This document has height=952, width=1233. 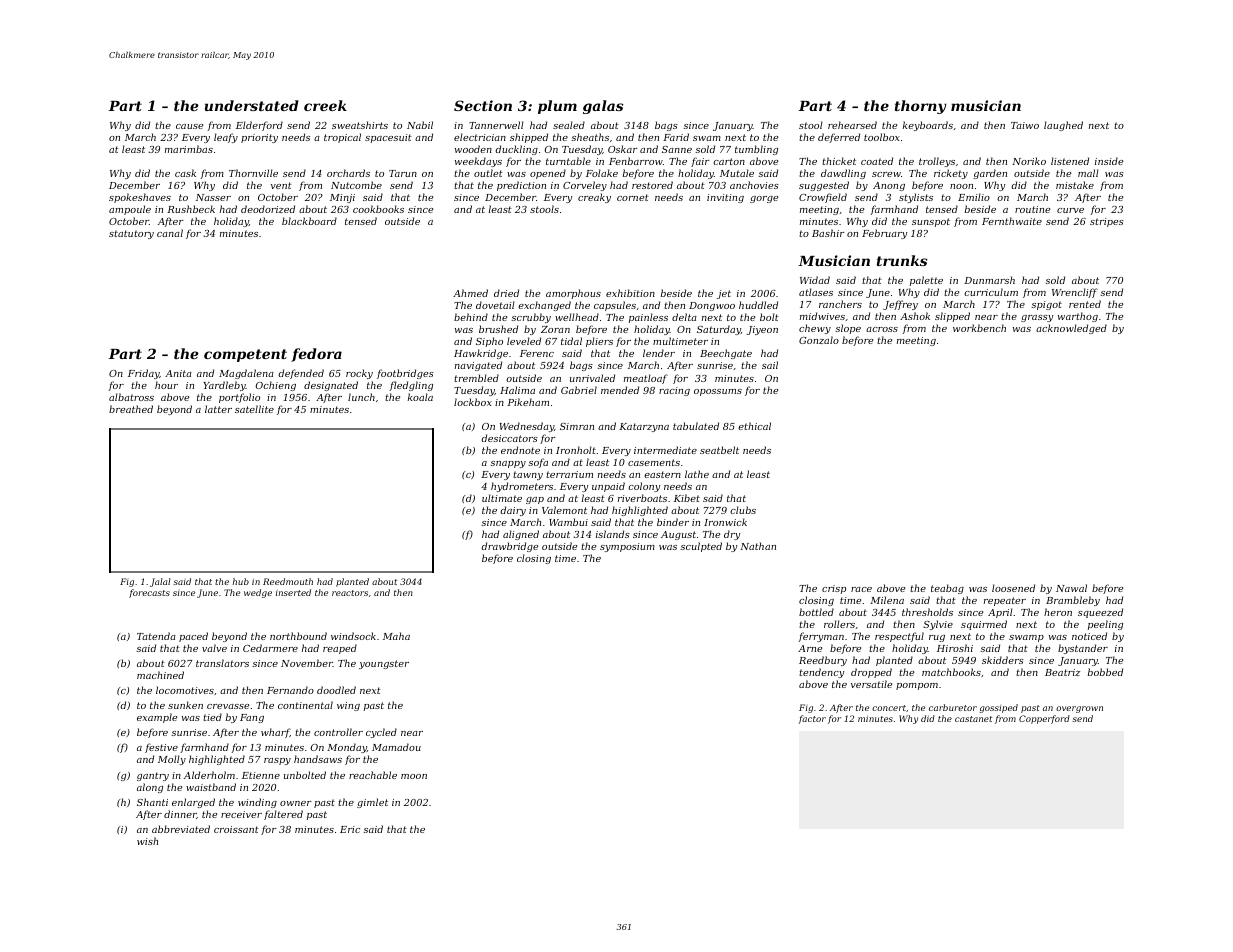 What do you see at coordinates (921, 107) in the document?
I see `thorny` at bounding box center [921, 107].
